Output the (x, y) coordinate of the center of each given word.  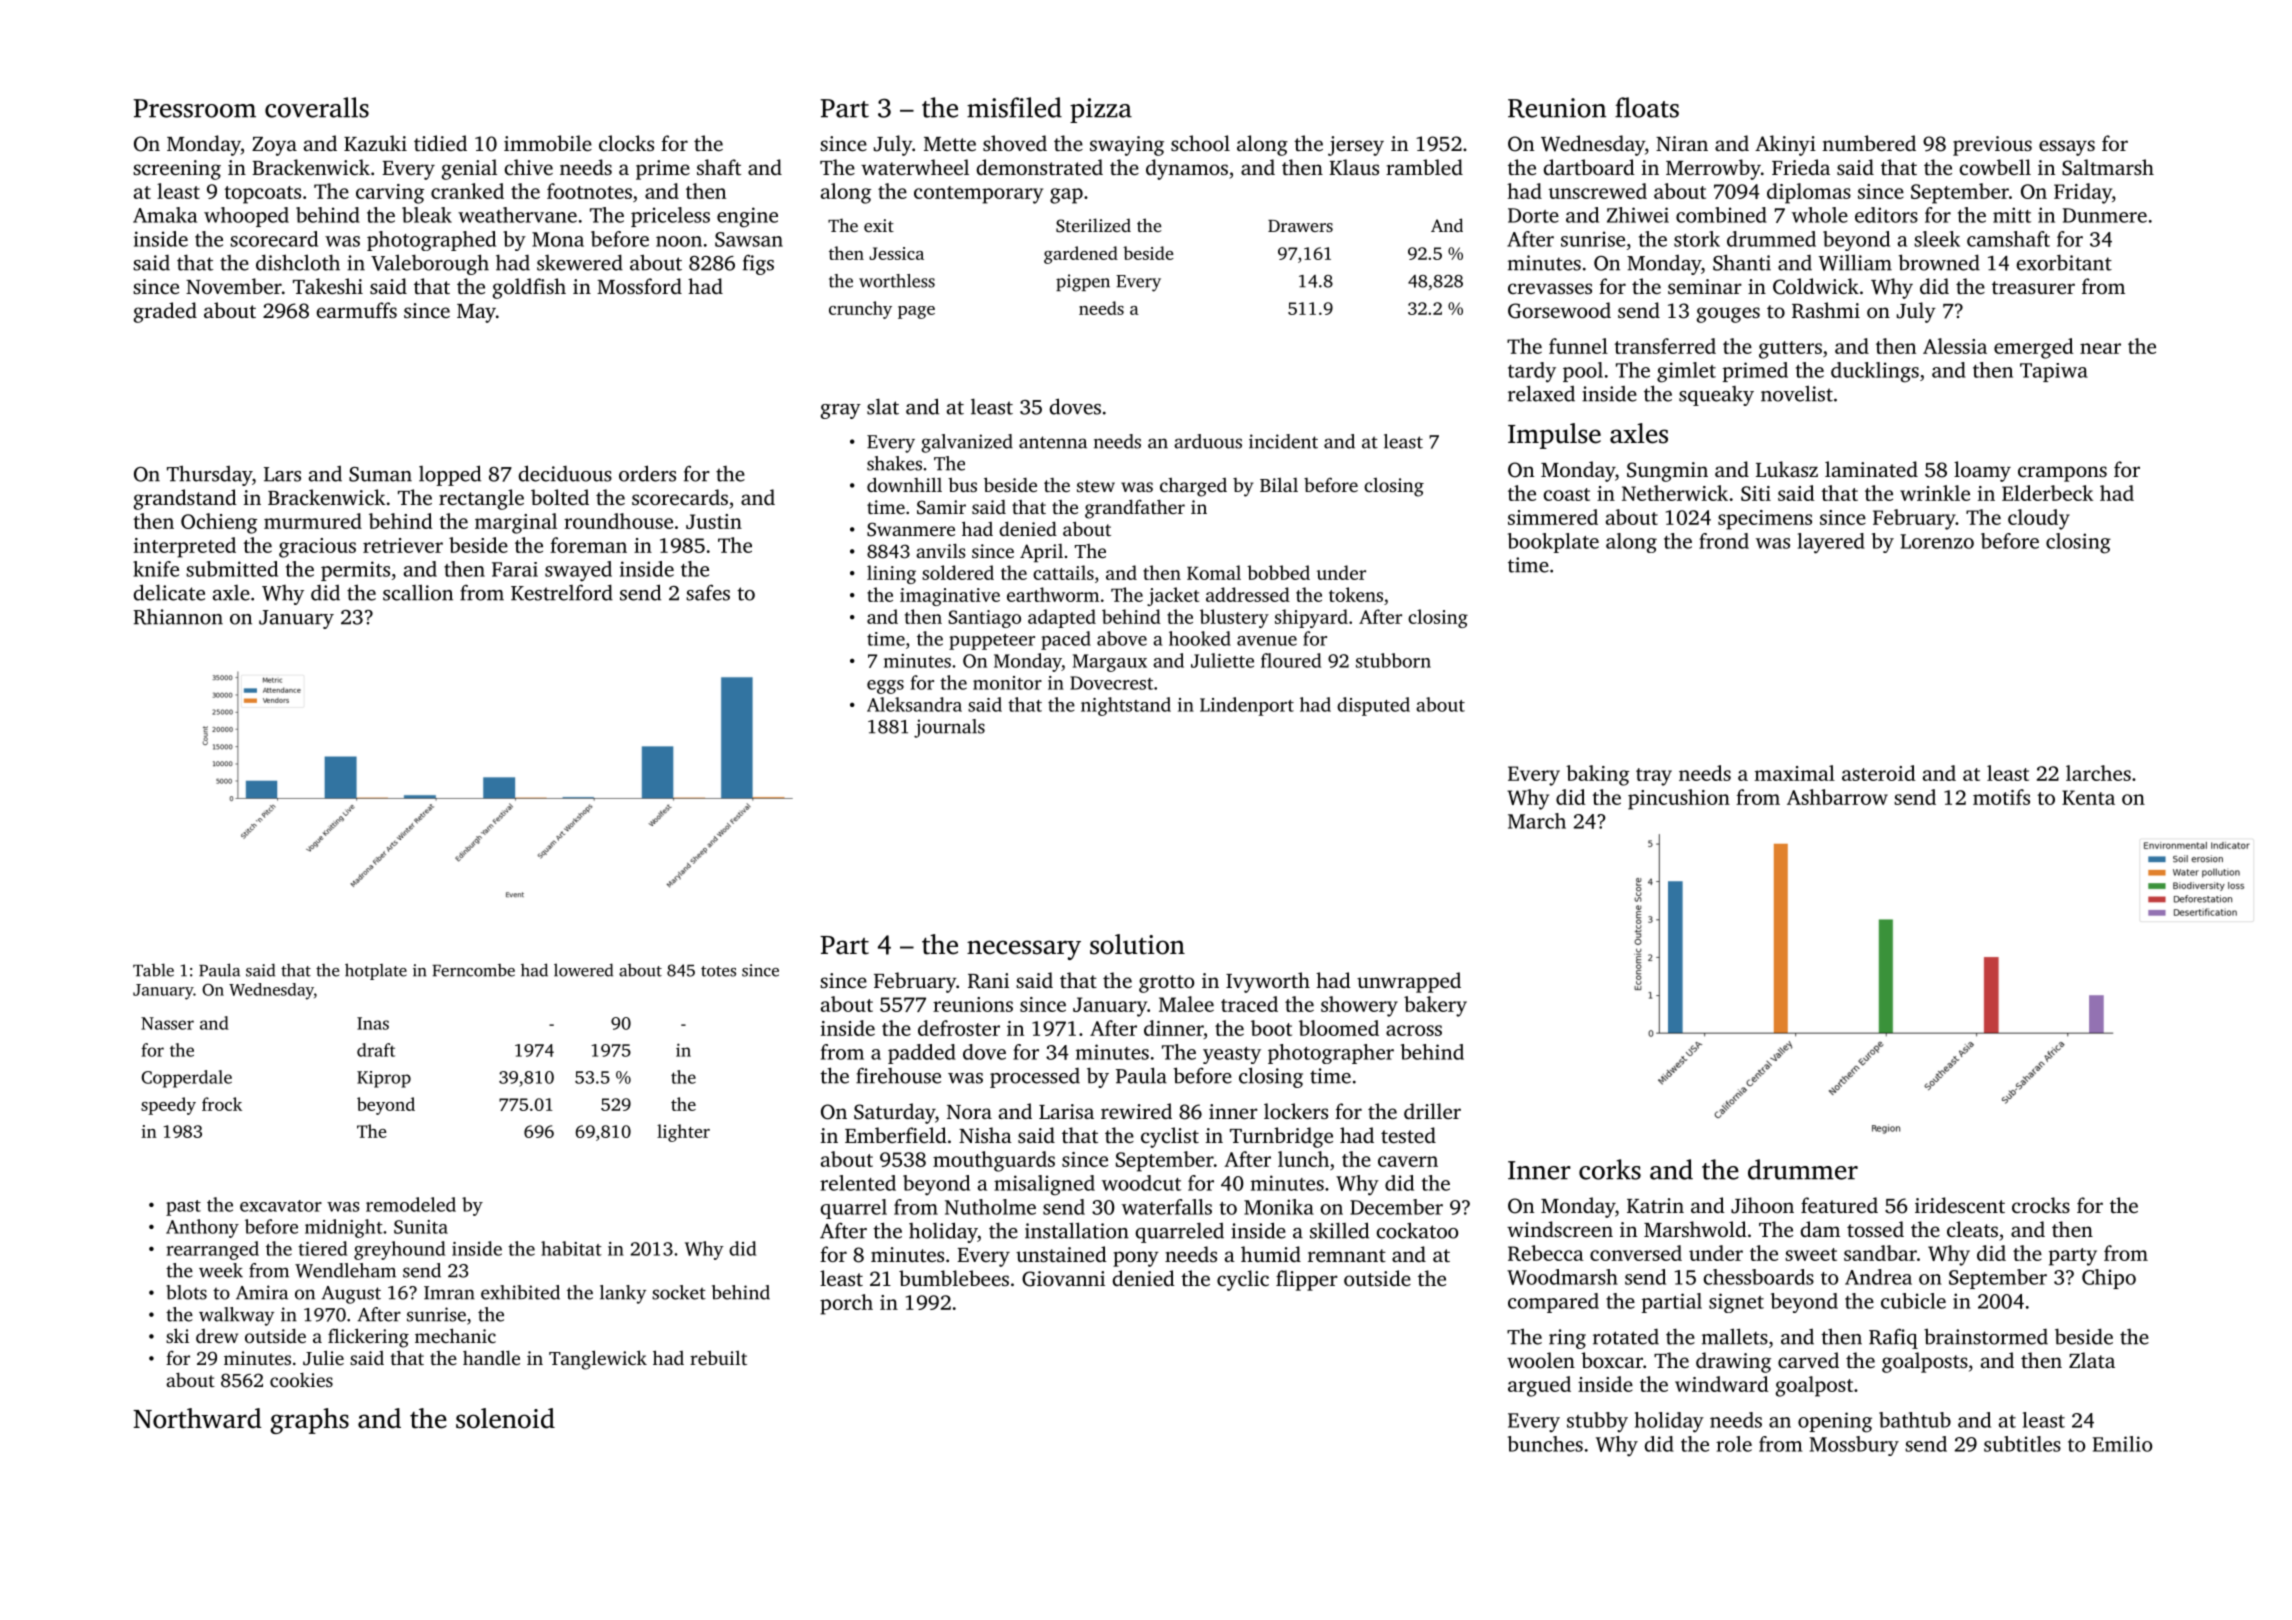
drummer (1803, 1169)
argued (1539, 1386)
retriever (403, 545)
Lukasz (1787, 469)
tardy (1532, 372)
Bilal (1279, 485)
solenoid (505, 1418)
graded (165, 312)
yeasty (1232, 1055)
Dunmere (2105, 215)
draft (376, 1050)
